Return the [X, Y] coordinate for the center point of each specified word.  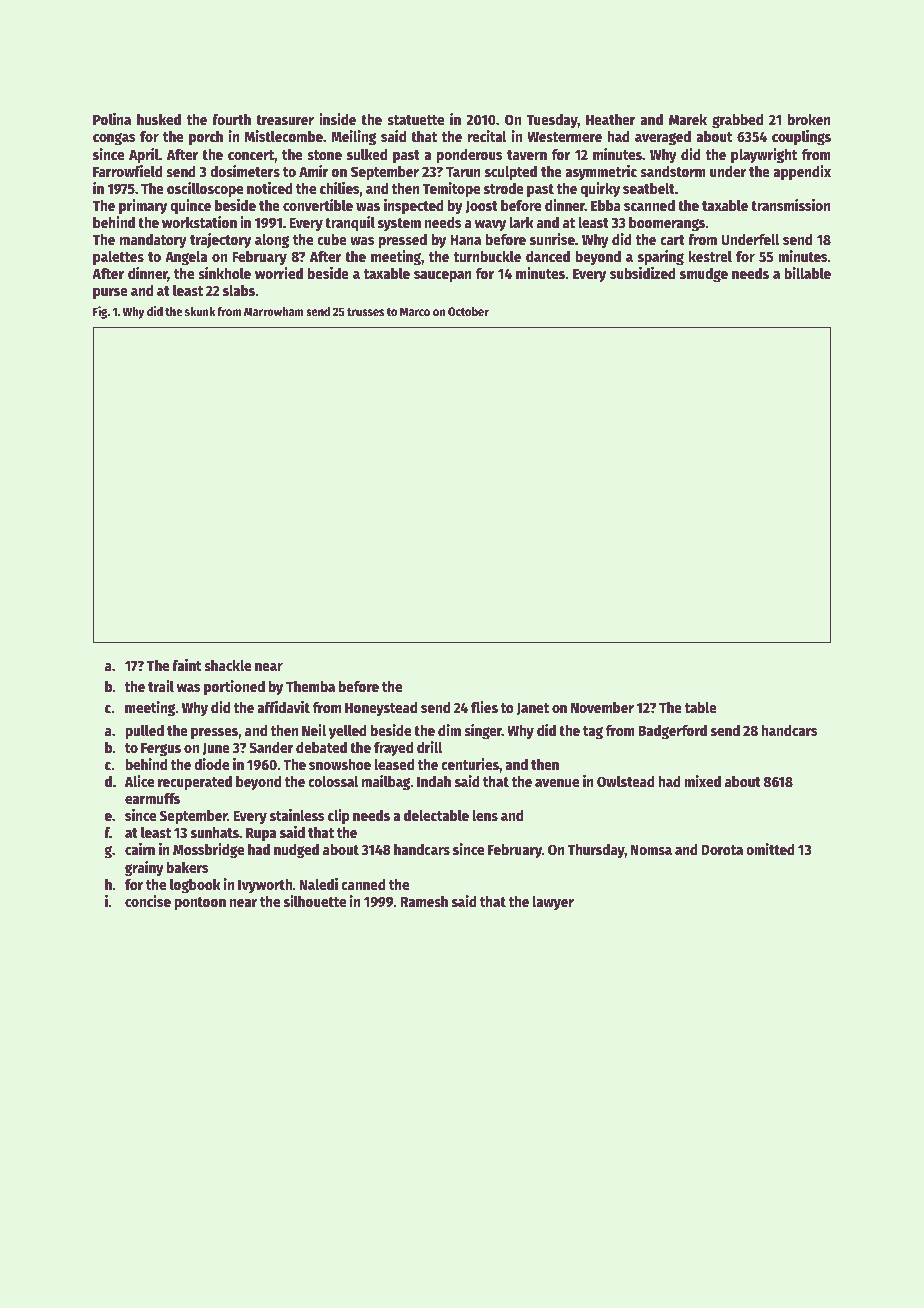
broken [809, 119]
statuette [415, 120]
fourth [231, 119]
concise [148, 901]
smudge [704, 275]
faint [187, 665]
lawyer [553, 903]
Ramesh [424, 901]
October [468, 311]
